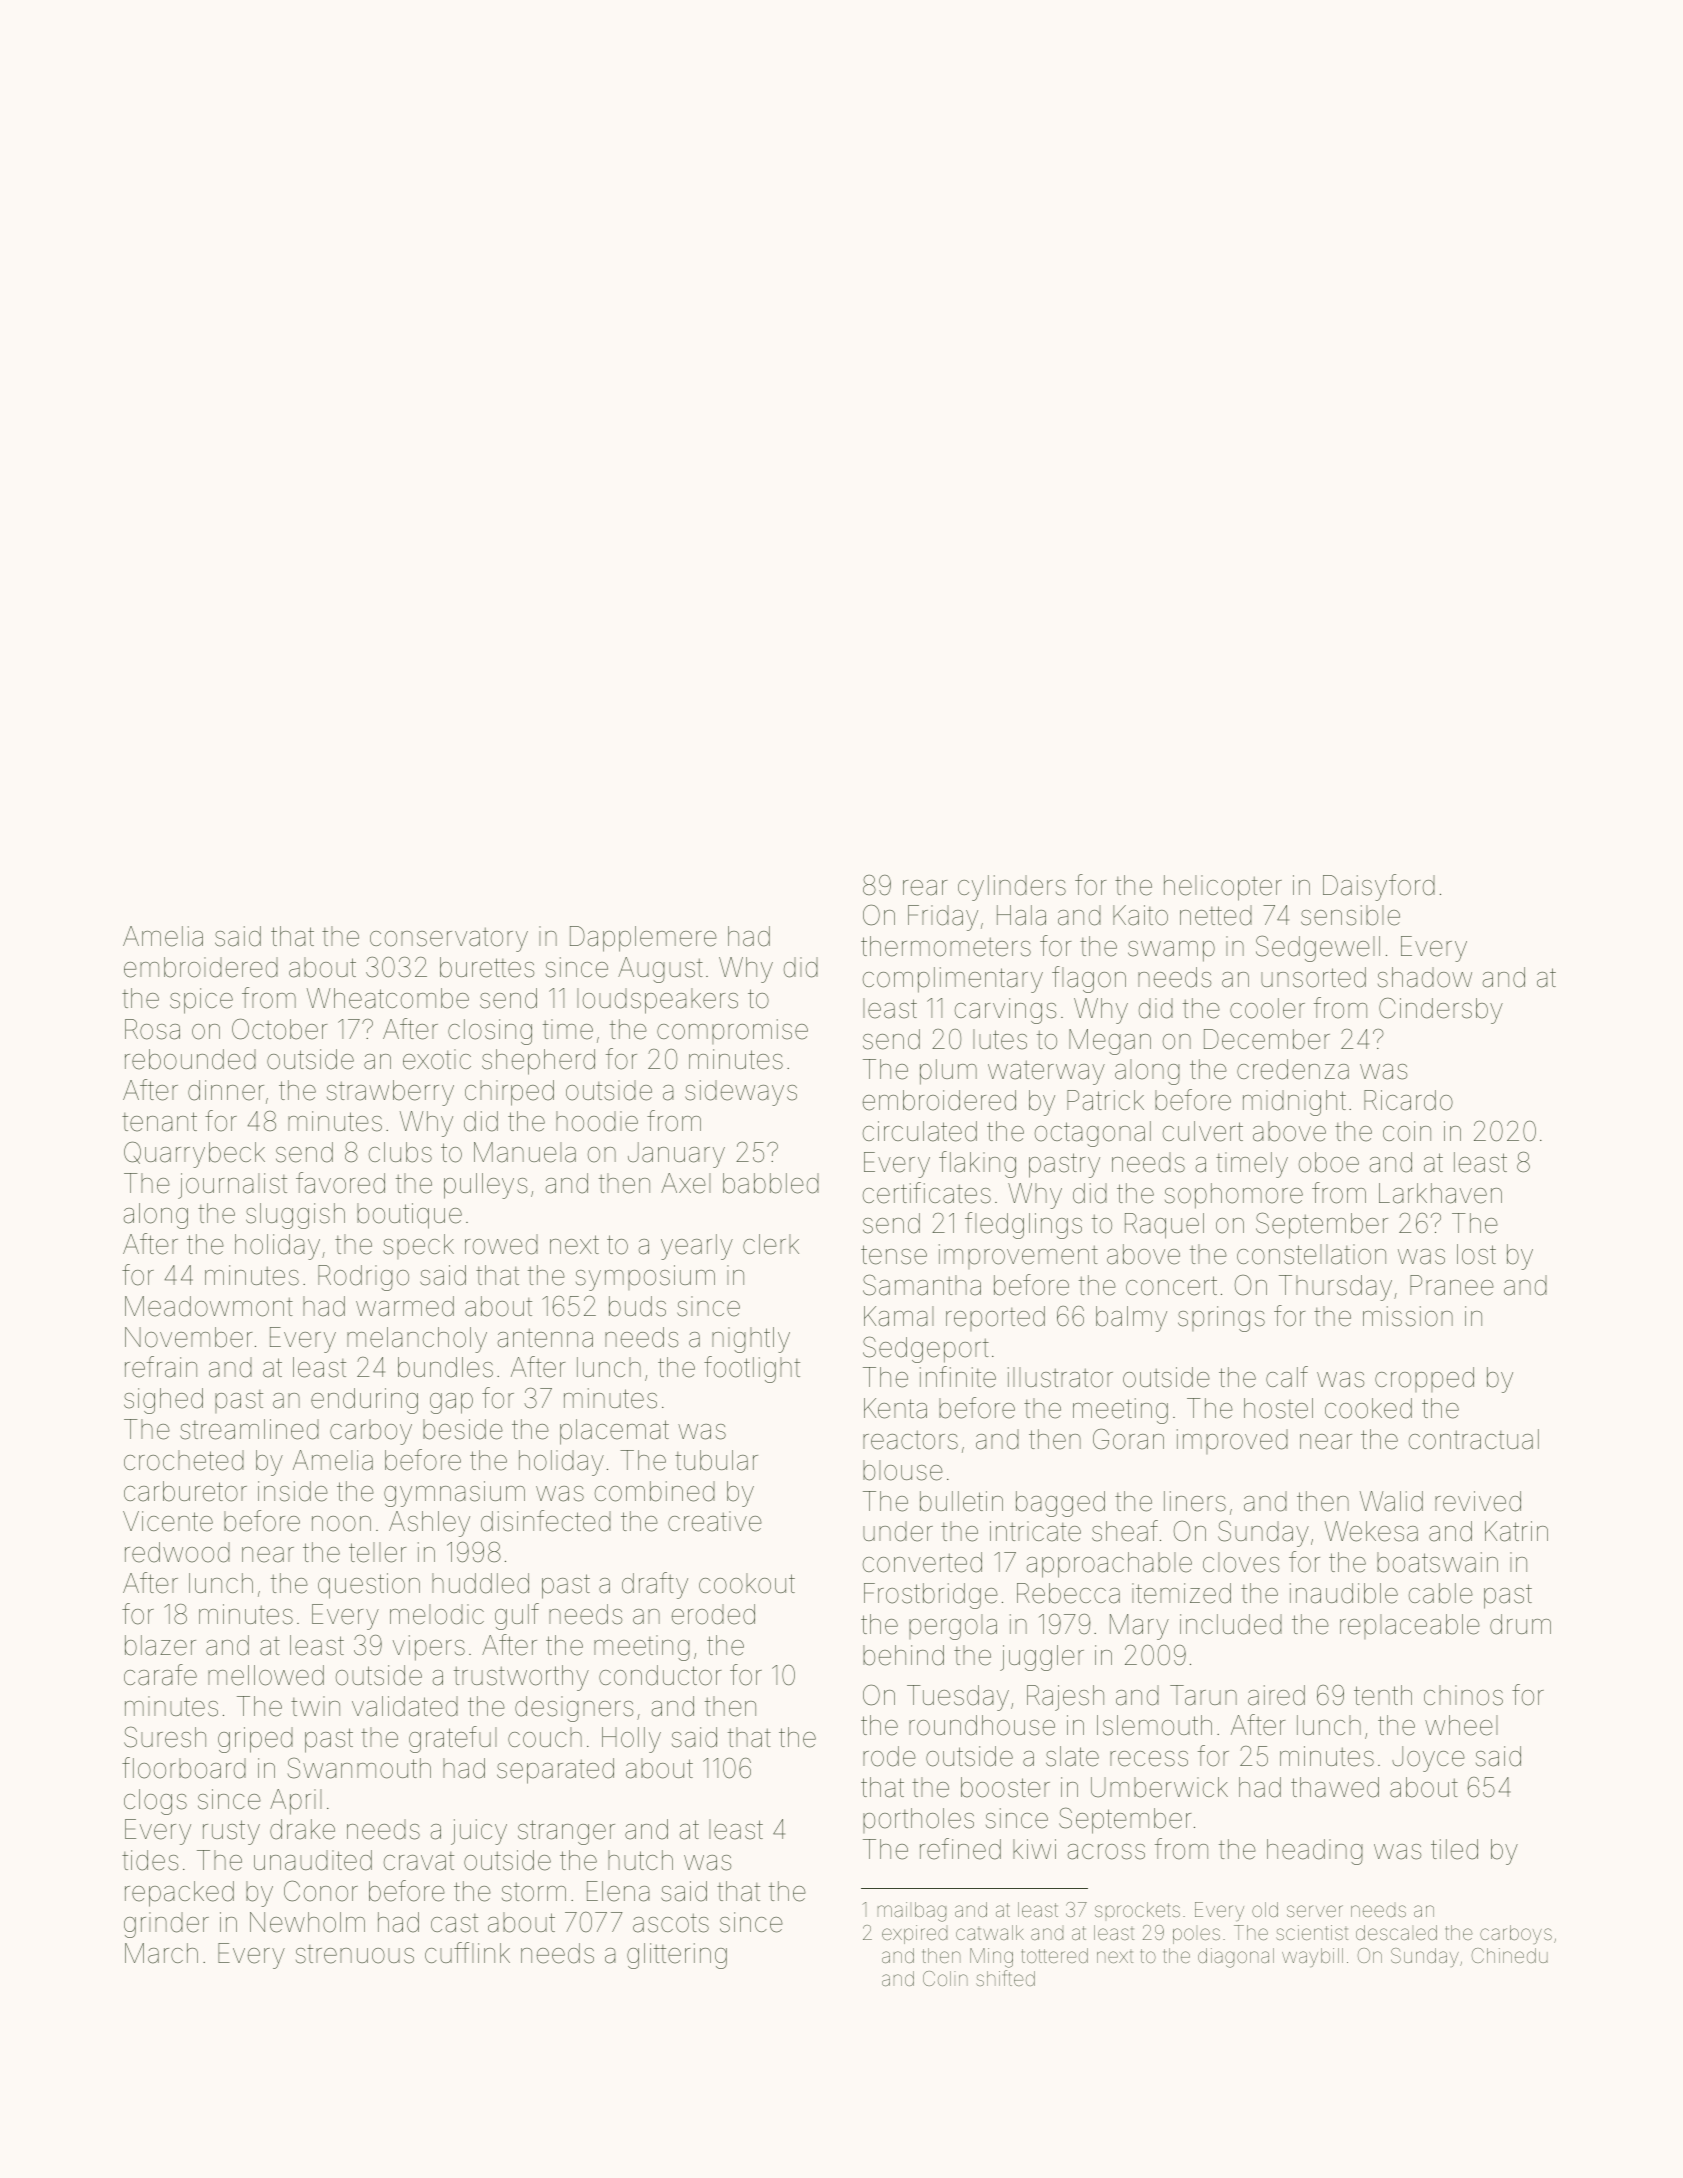  What do you see at coordinates (1223, 888) in the page?
I see `helicopter` at bounding box center [1223, 888].
